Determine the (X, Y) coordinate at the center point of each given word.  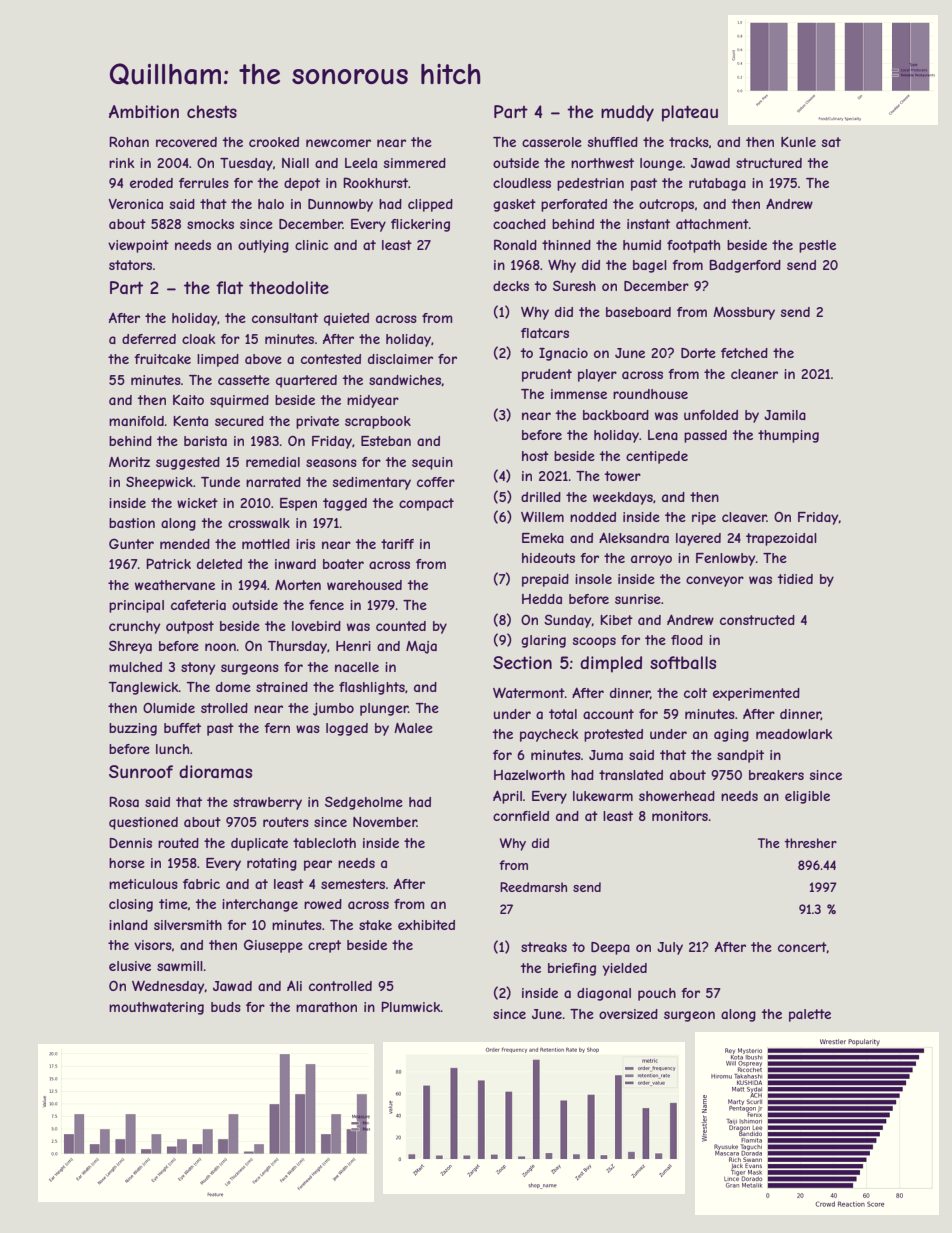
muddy (627, 113)
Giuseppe (273, 946)
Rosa (124, 801)
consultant (285, 318)
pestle (817, 246)
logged (347, 729)
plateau (690, 113)
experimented (756, 694)
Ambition (144, 111)
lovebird (316, 626)
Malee (413, 728)
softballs (683, 662)
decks (511, 286)
